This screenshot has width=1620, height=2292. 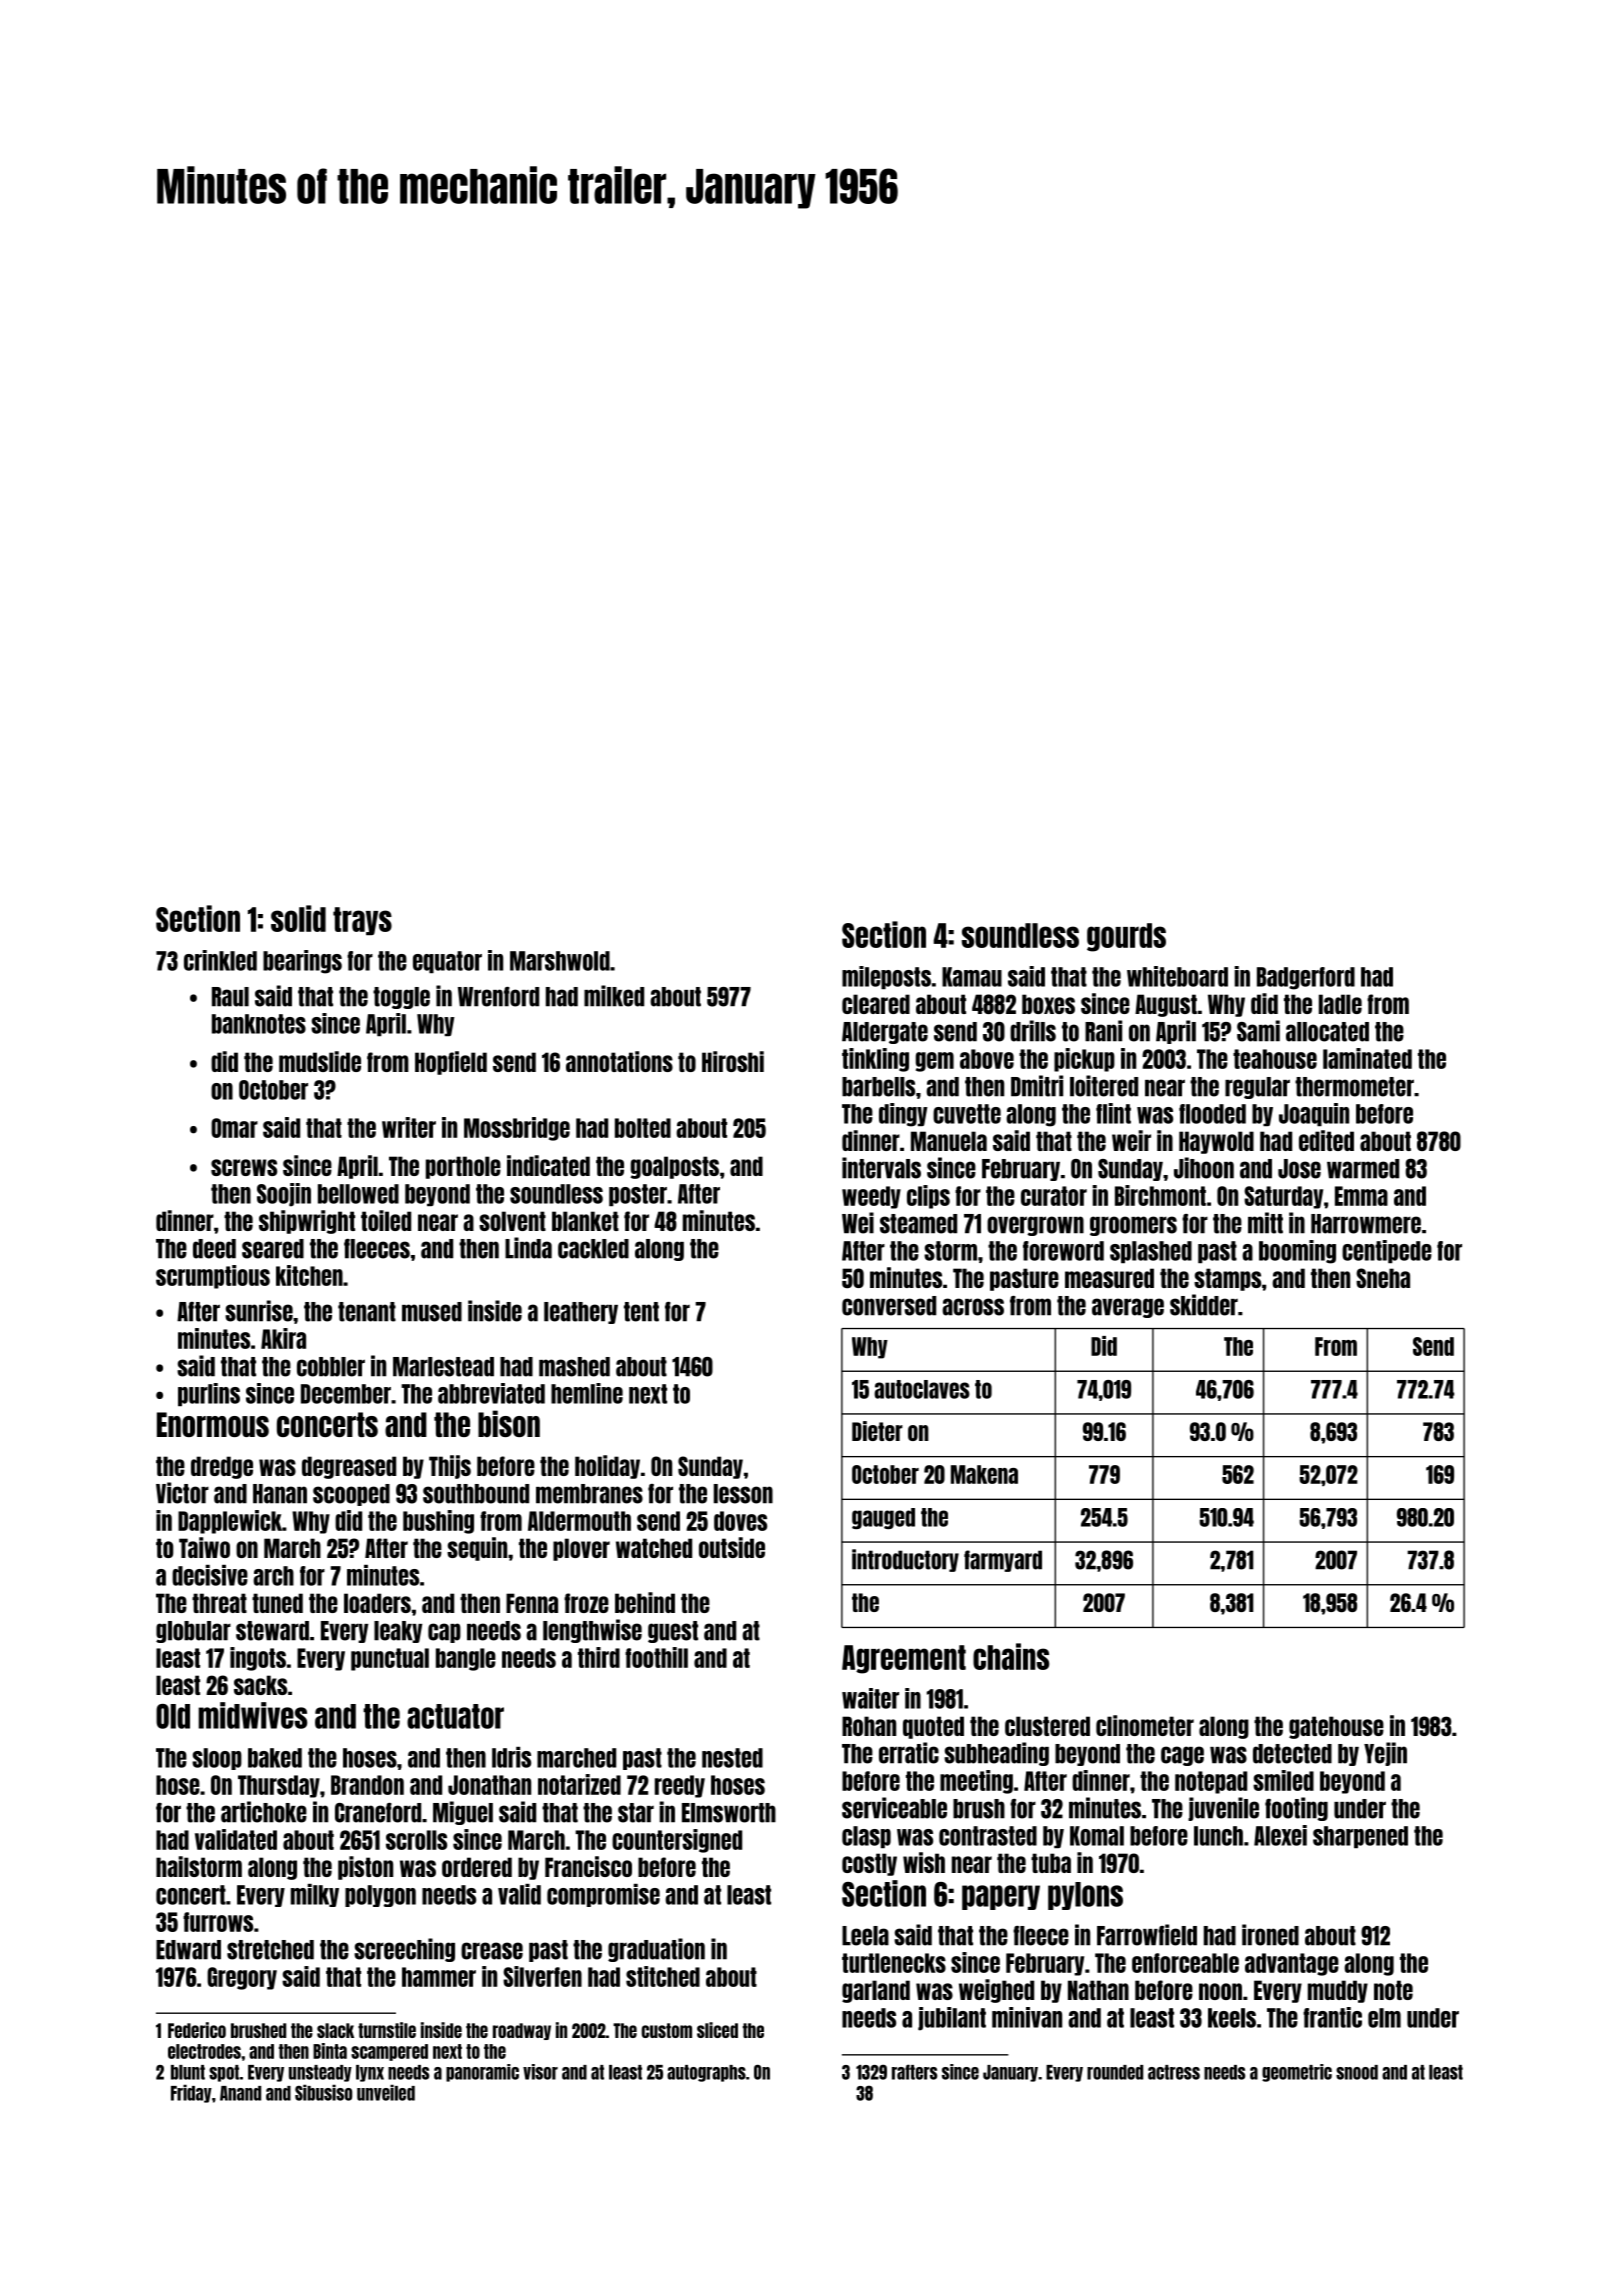 I want to click on Badgerford, so click(x=1306, y=978).
